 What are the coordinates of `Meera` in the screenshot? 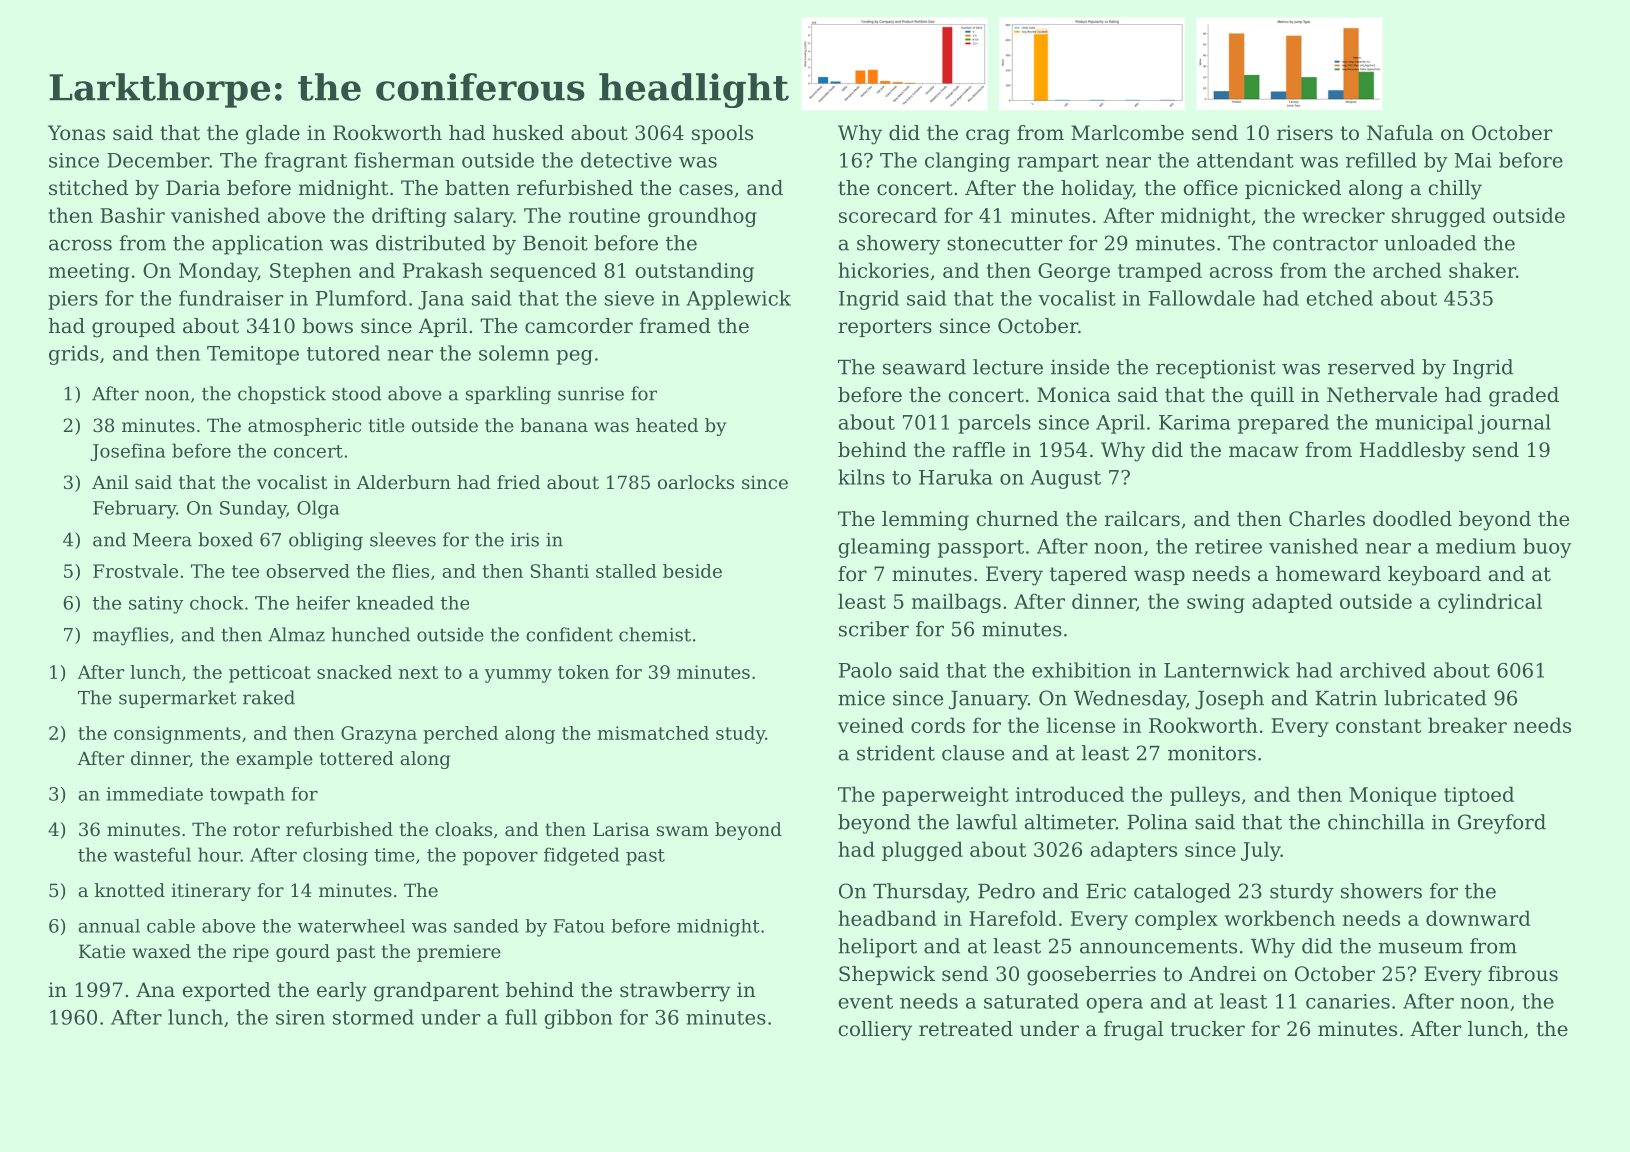 It's located at (162, 540).
